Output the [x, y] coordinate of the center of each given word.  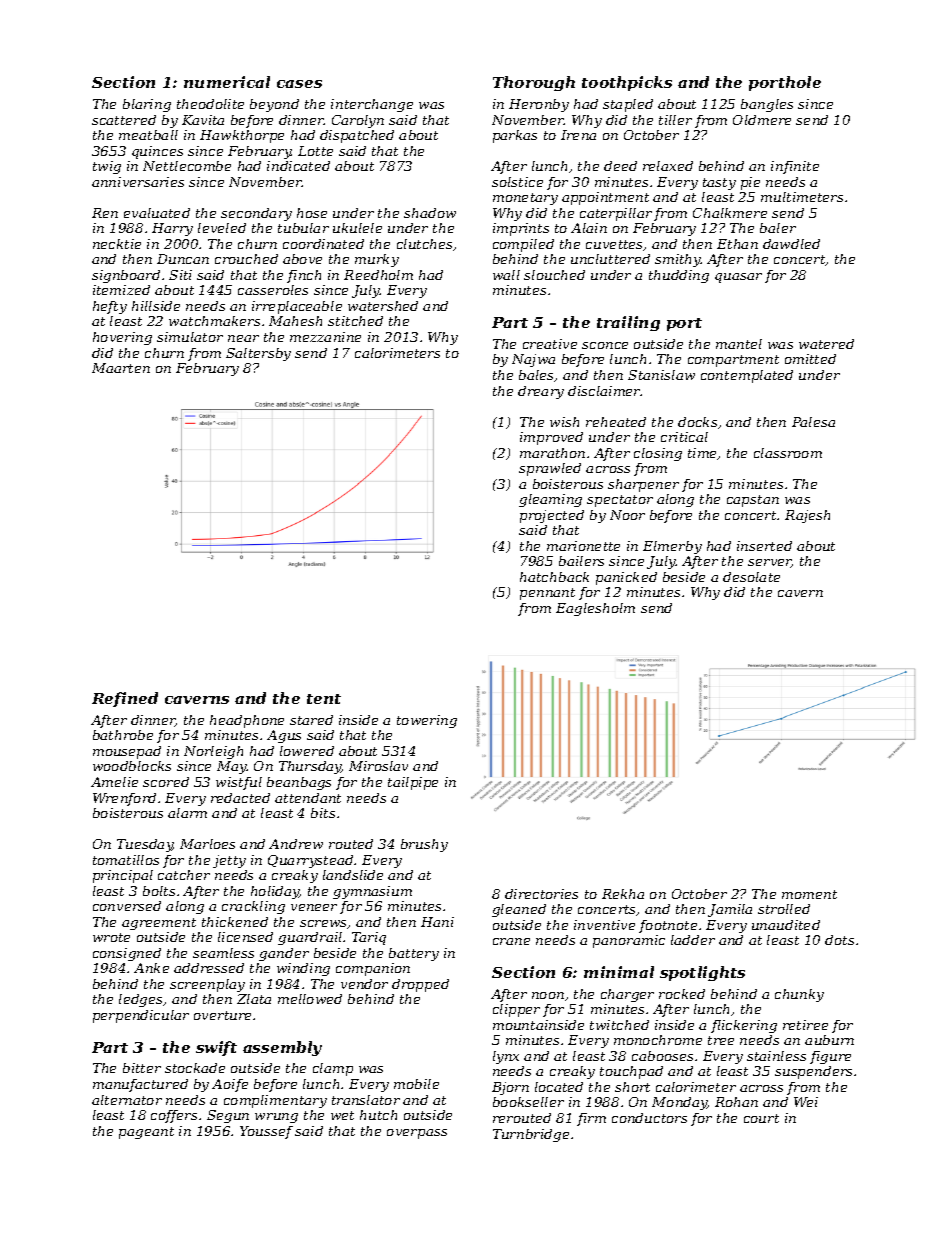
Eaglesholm [595, 609]
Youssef [266, 1132]
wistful [239, 783]
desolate [751, 577]
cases [299, 84]
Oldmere [762, 120]
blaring [147, 105]
